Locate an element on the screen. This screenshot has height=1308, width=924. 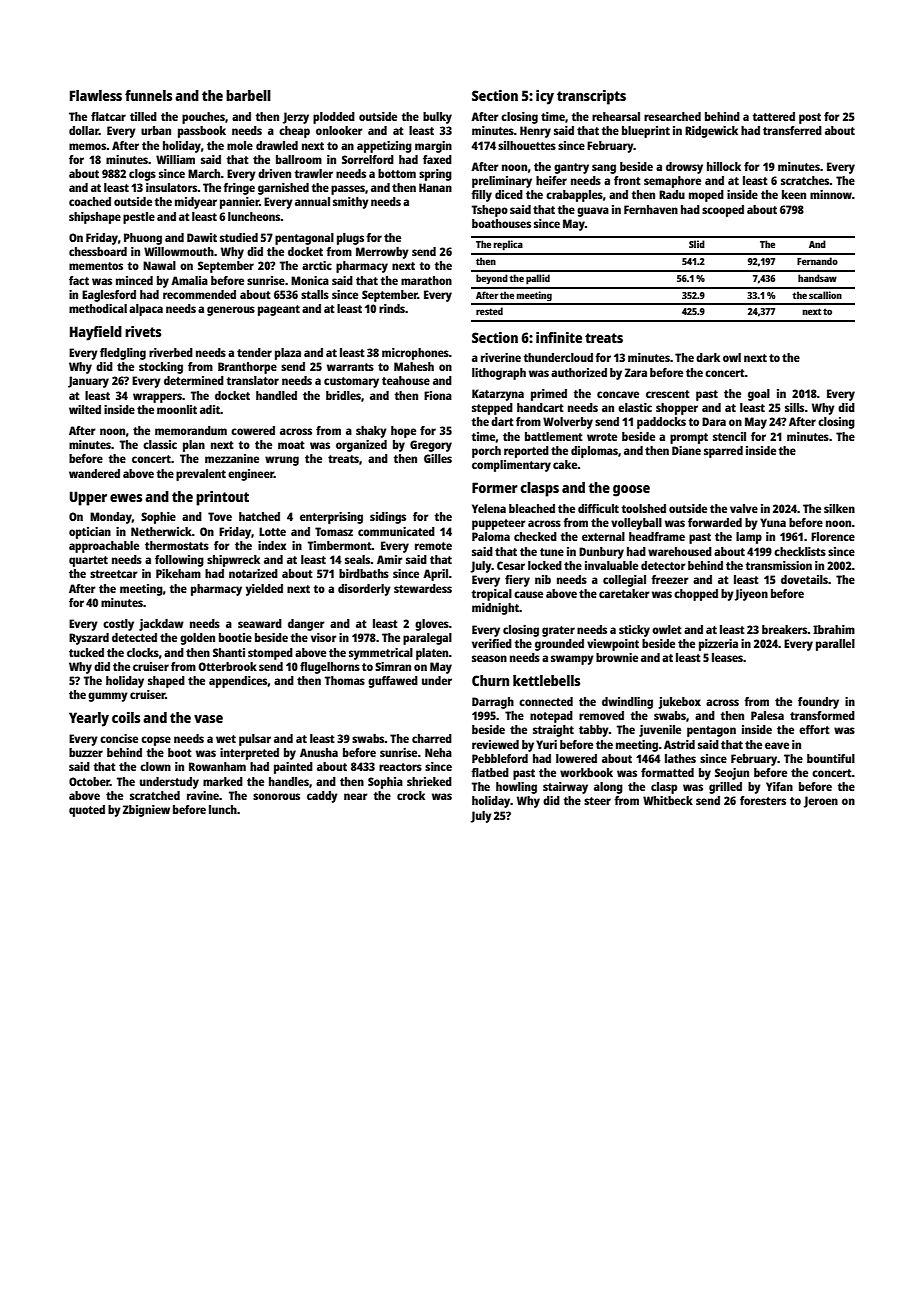
Wolverby is located at coordinates (568, 423).
